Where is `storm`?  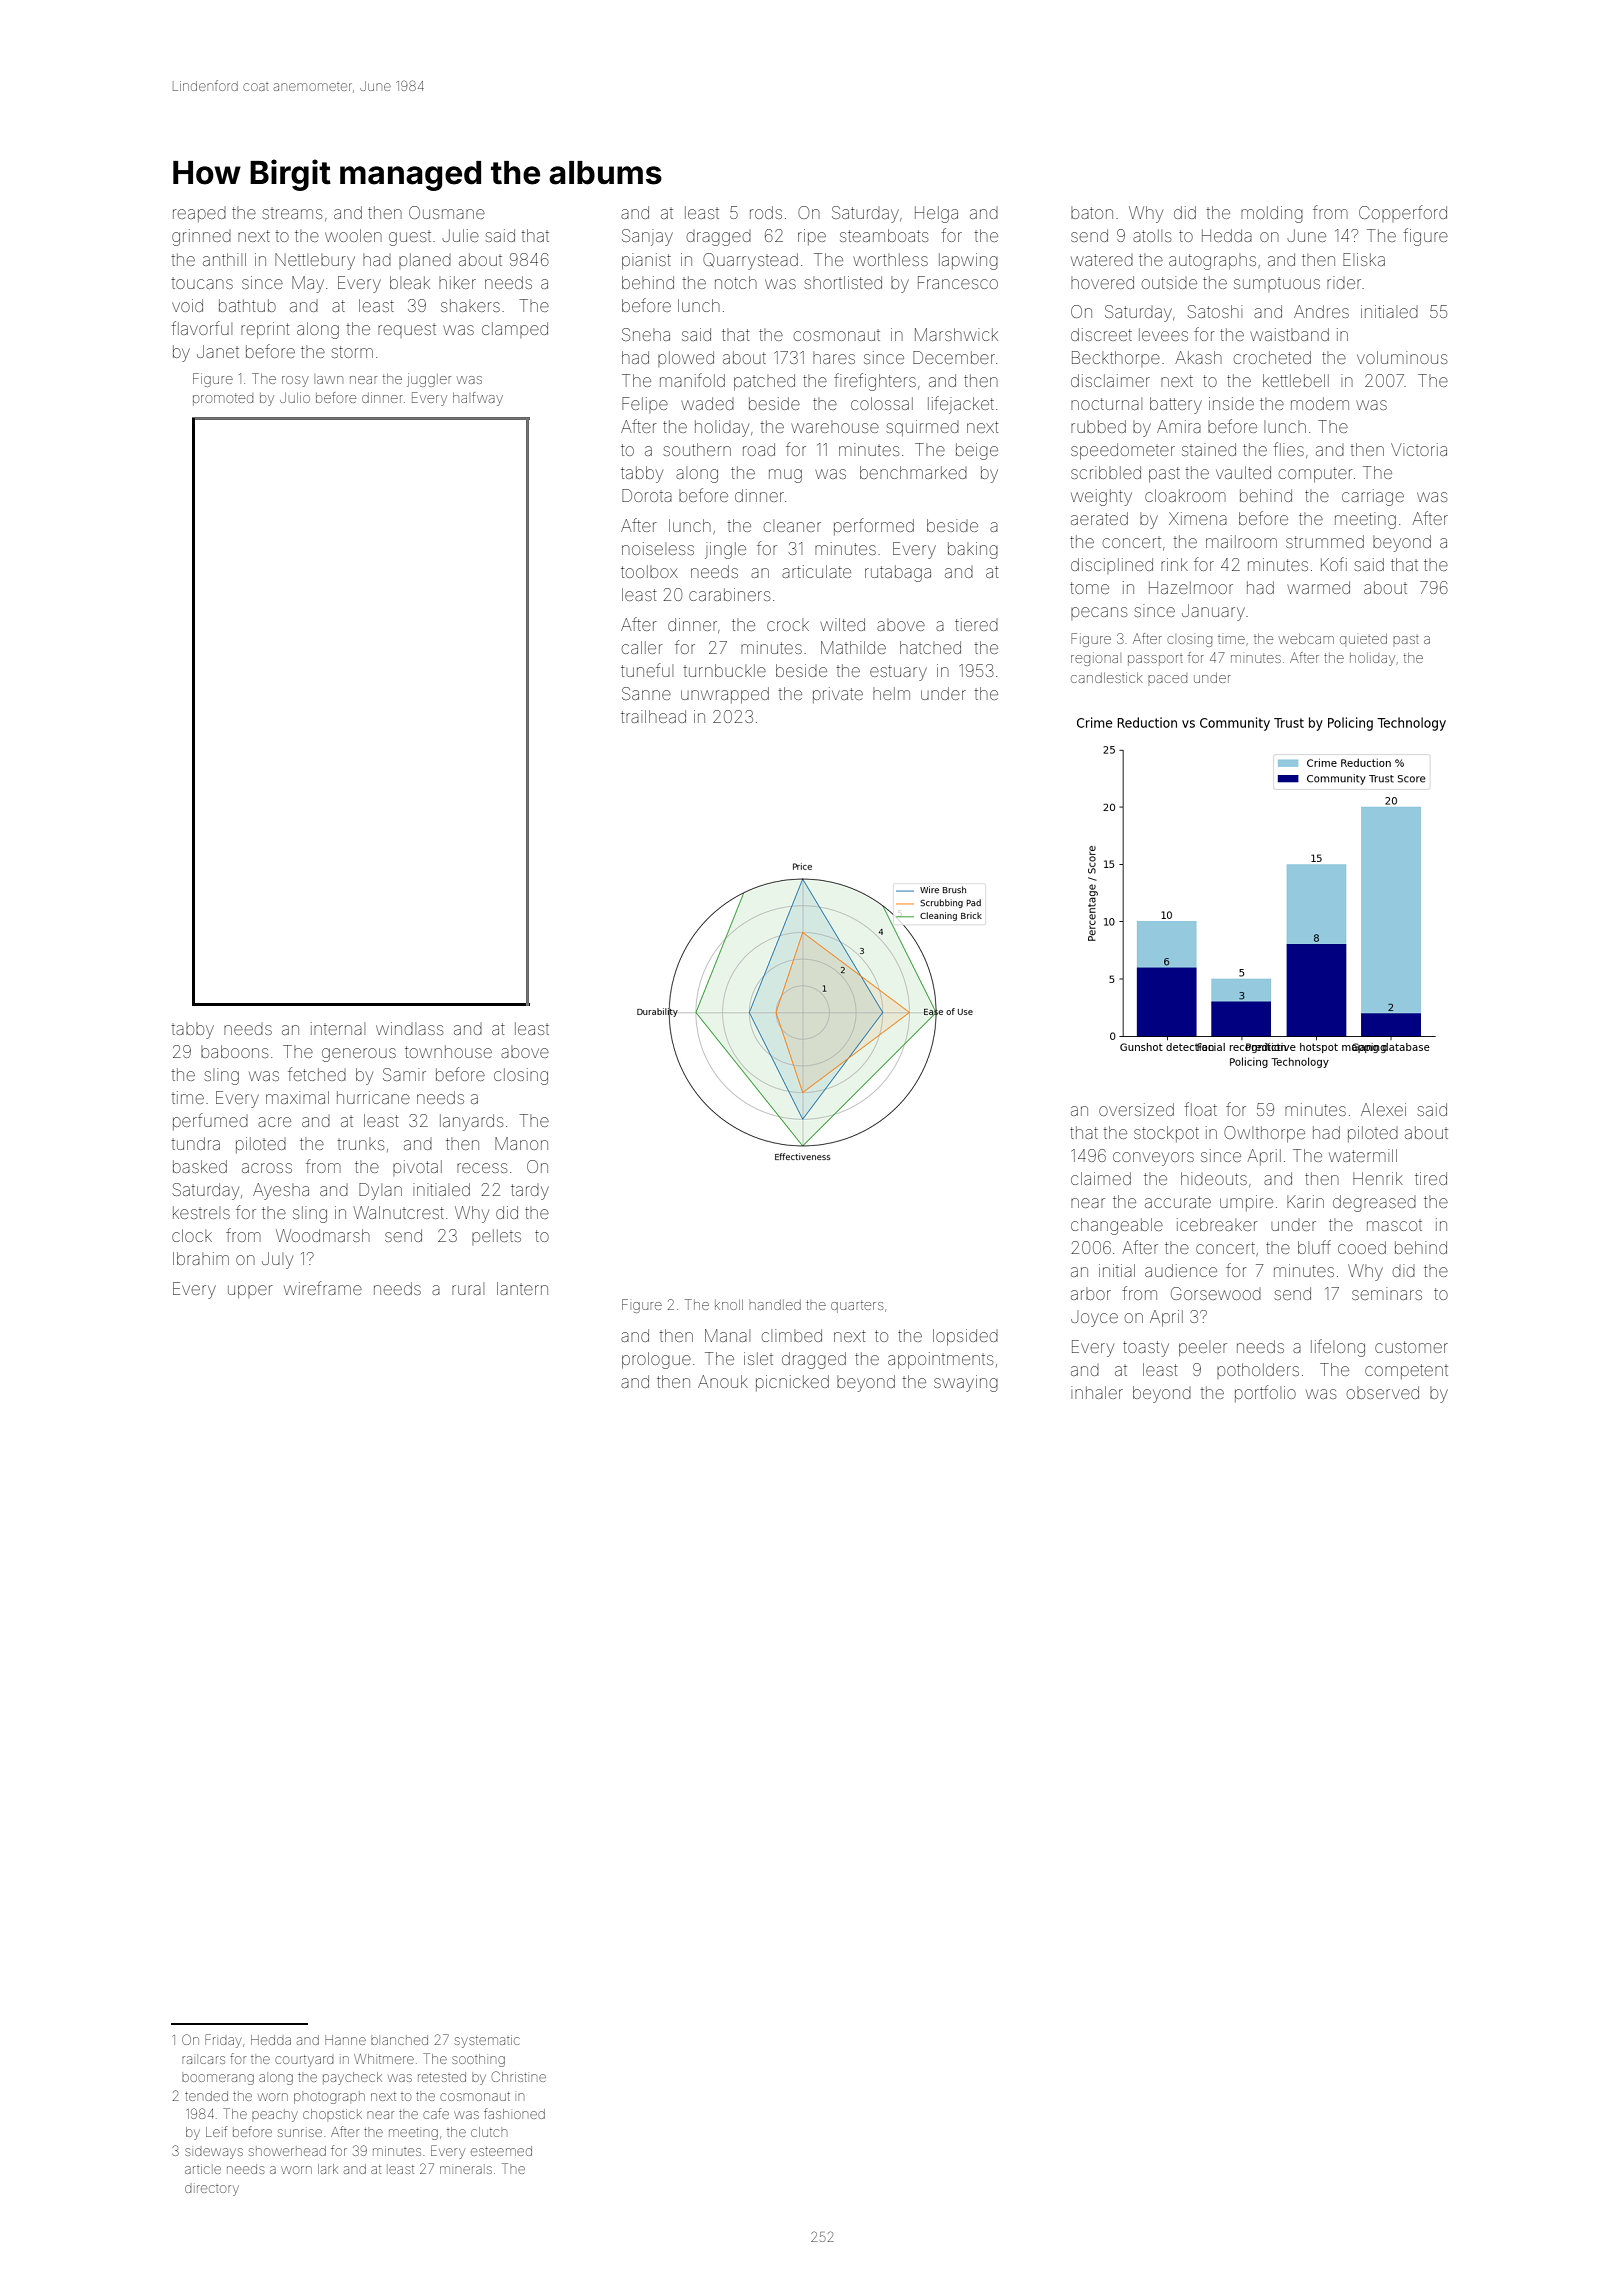 storm is located at coordinates (352, 352).
